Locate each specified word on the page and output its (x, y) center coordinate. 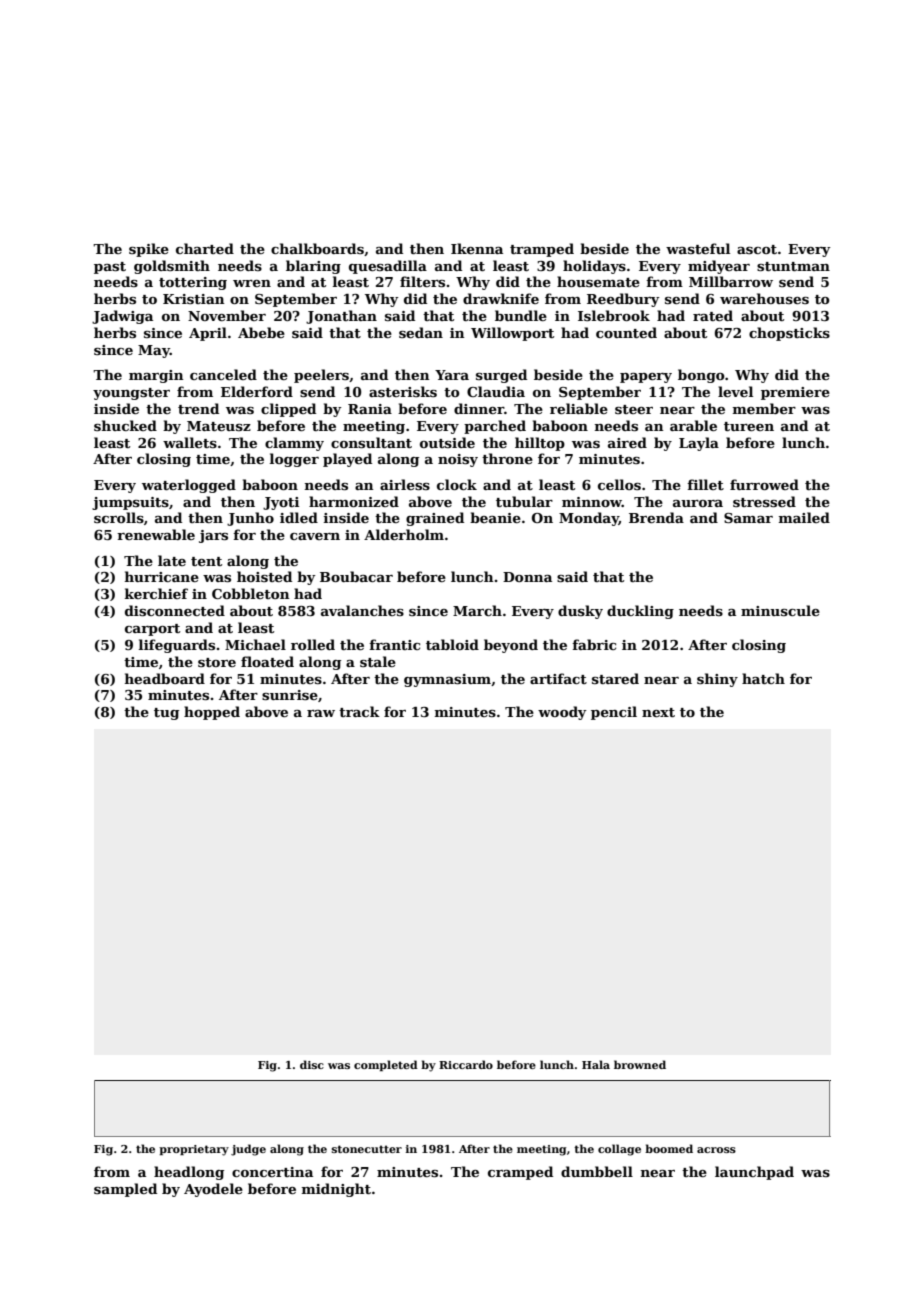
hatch (763, 678)
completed (386, 1065)
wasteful (698, 248)
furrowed (764, 484)
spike (149, 250)
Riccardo (466, 1064)
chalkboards (317, 248)
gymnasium (447, 680)
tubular (524, 501)
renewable (156, 534)
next (658, 712)
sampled (125, 1190)
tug (166, 714)
